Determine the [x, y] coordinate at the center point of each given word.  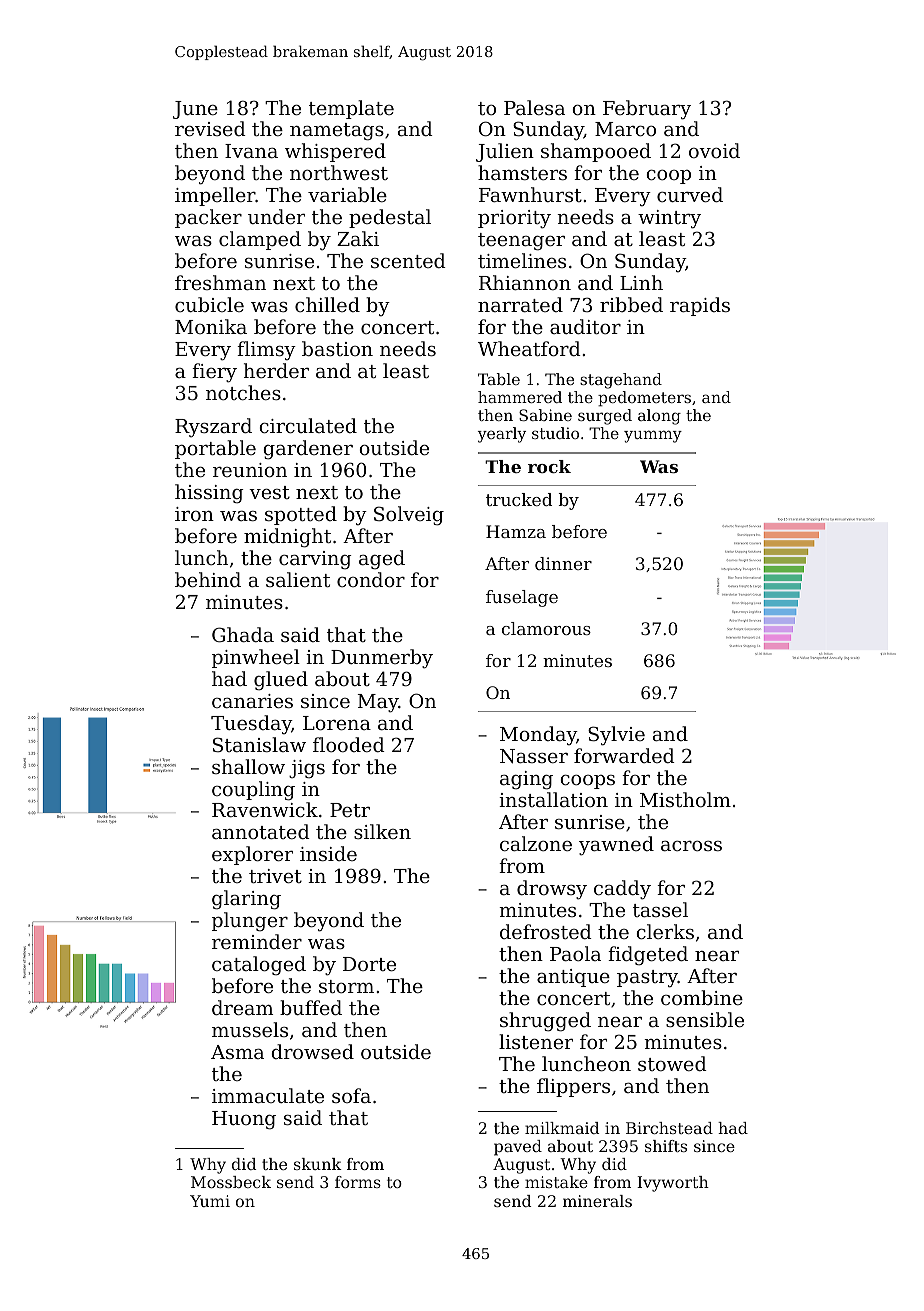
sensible [705, 1019]
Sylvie [616, 736]
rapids [700, 306]
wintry [669, 219]
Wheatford [529, 348]
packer [208, 218]
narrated [520, 304]
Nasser [534, 756]
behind [208, 579]
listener [536, 1041]
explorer [252, 855]
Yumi [210, 1201]
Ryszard [213, 427]
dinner [563, 563]
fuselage [522, 598]
